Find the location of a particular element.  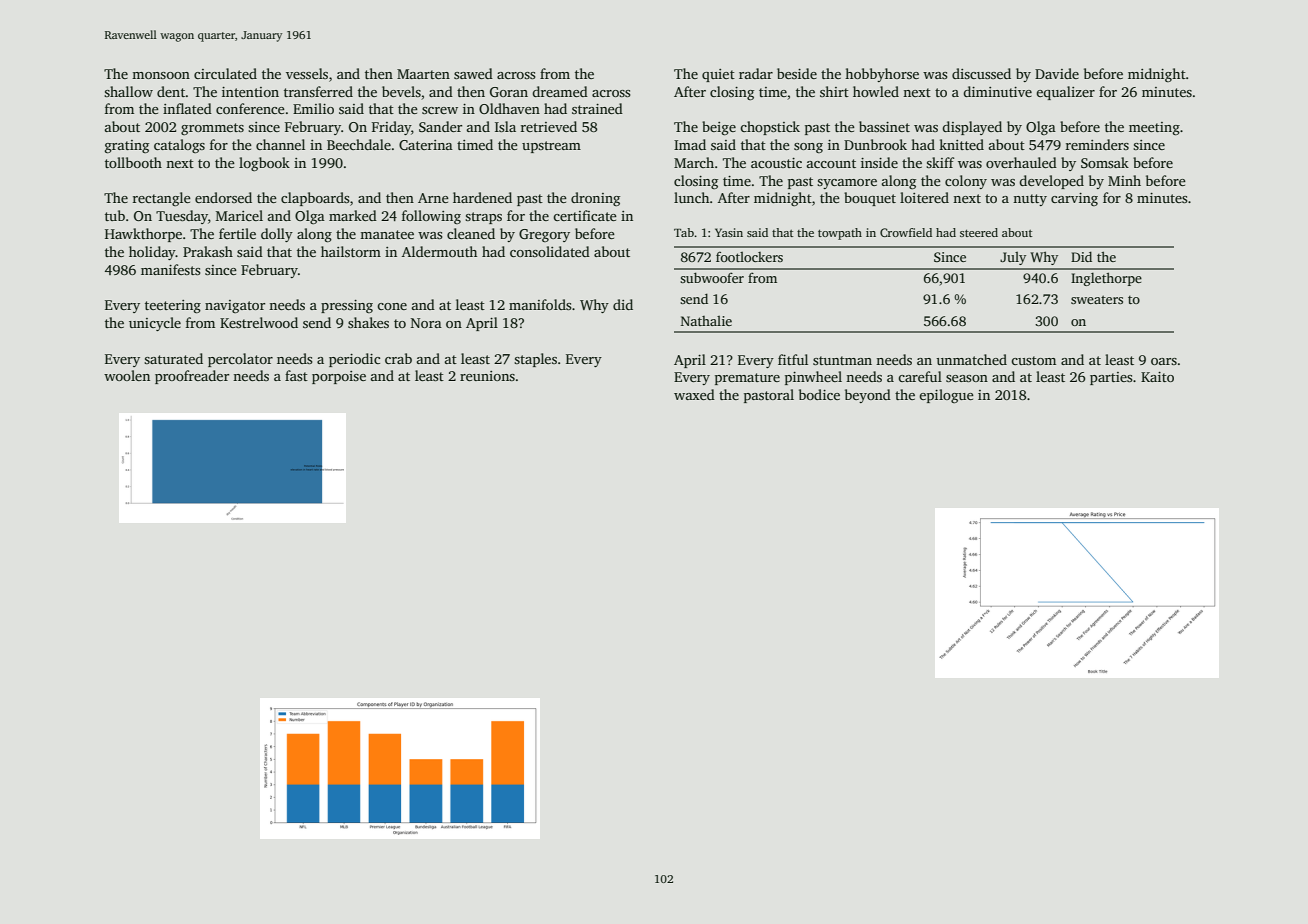

epilogue is located at coordinates (946, 396).
